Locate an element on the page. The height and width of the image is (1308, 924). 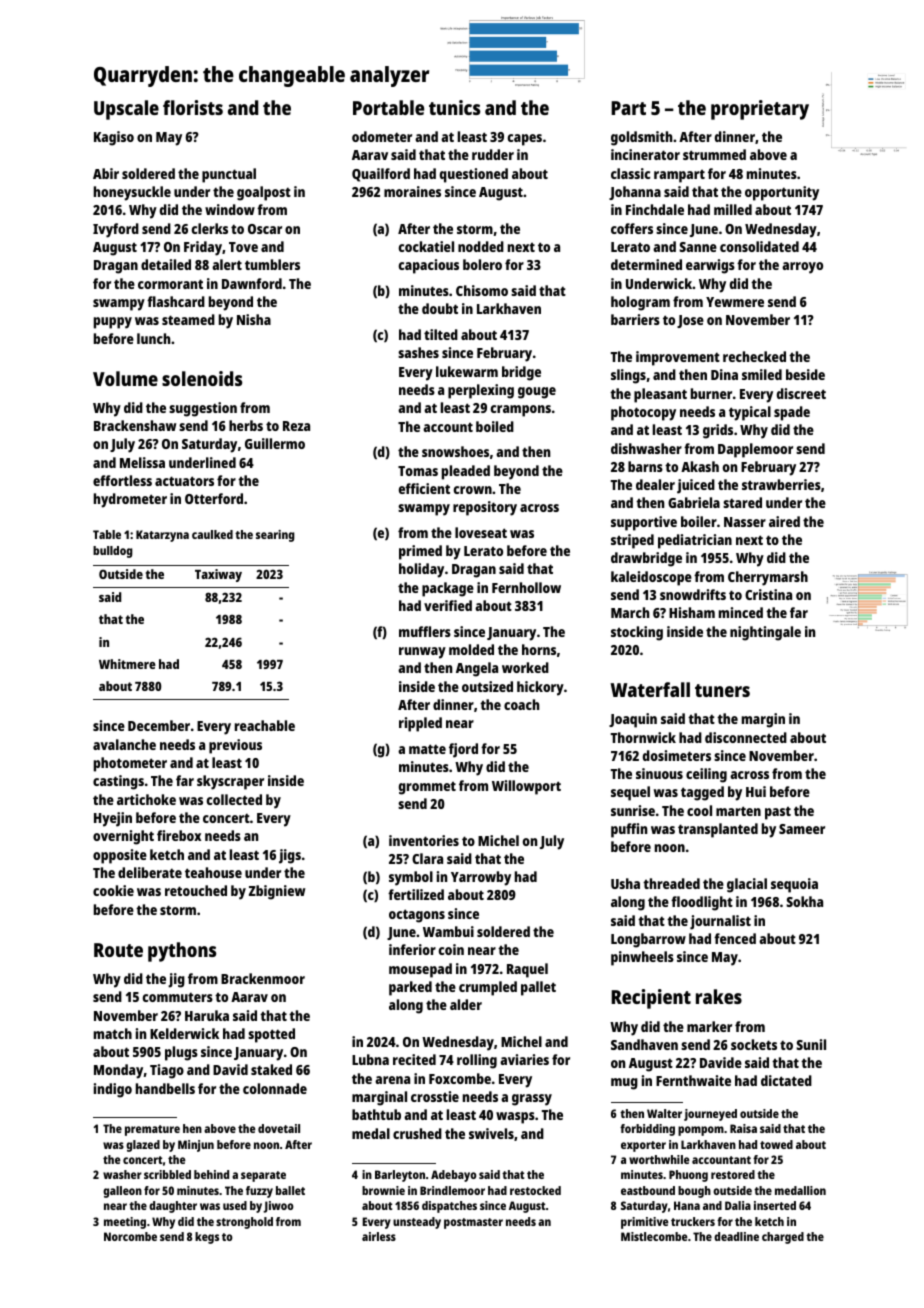
proprietary is located at coordinates (760, 110).
